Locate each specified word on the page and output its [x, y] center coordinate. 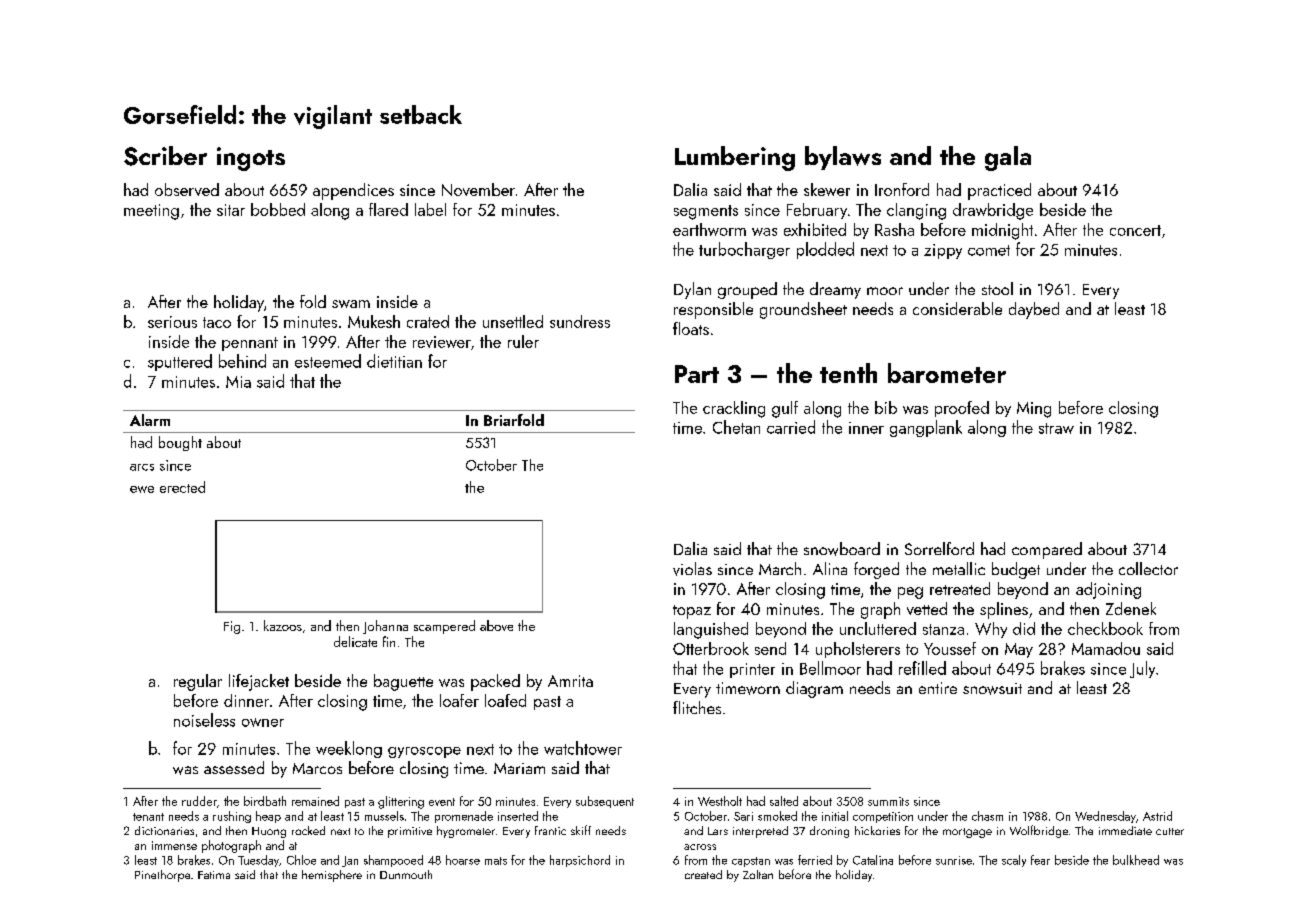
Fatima [214, 875]
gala [1008, 158]
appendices [353, 191]
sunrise [954, 860]
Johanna [385, 627]
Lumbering [735, 158]
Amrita [570, 681]
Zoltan [758, 874]
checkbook [1105, 628]
